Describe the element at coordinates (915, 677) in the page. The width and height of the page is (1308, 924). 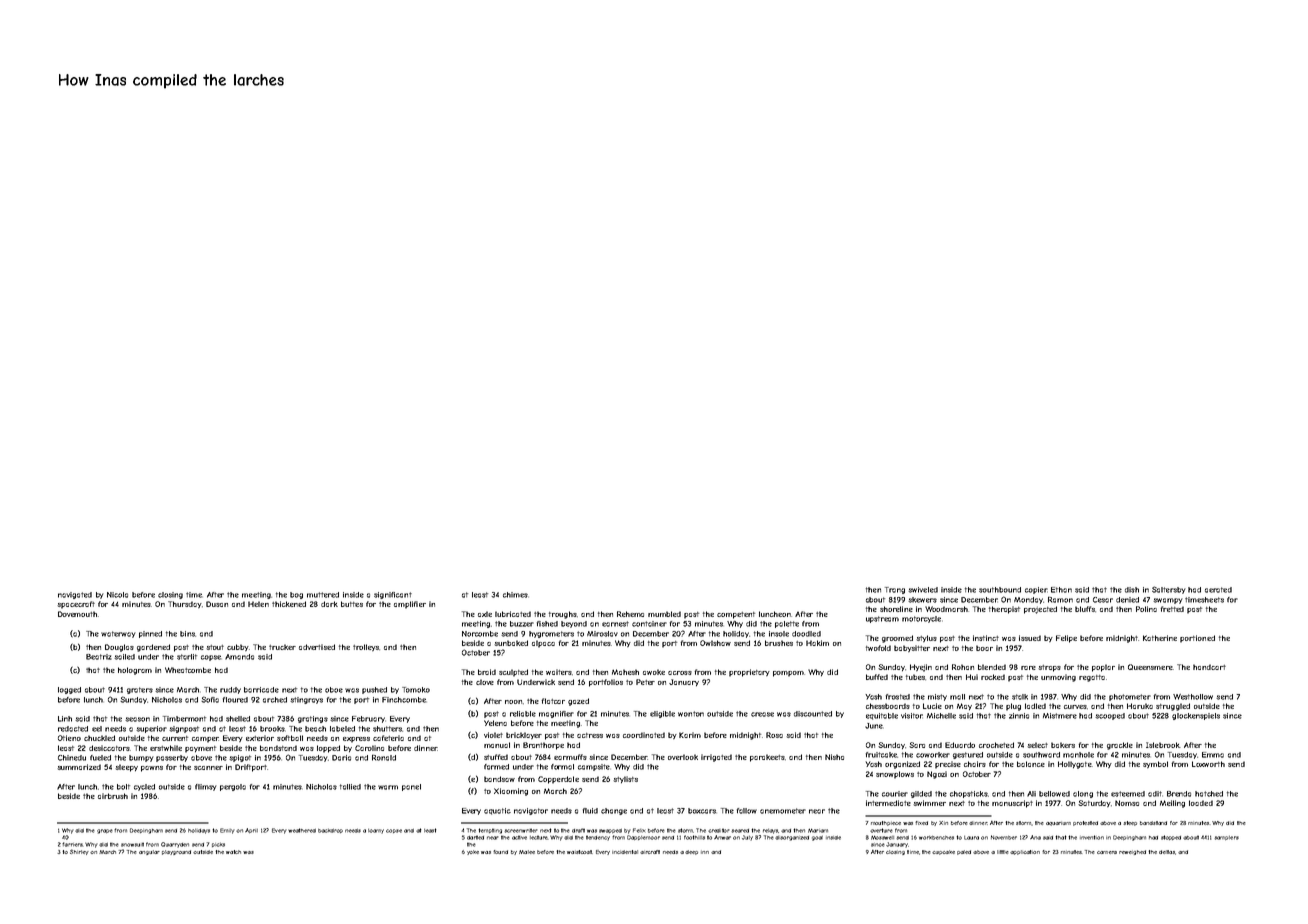
I see `tubes` at that location.
